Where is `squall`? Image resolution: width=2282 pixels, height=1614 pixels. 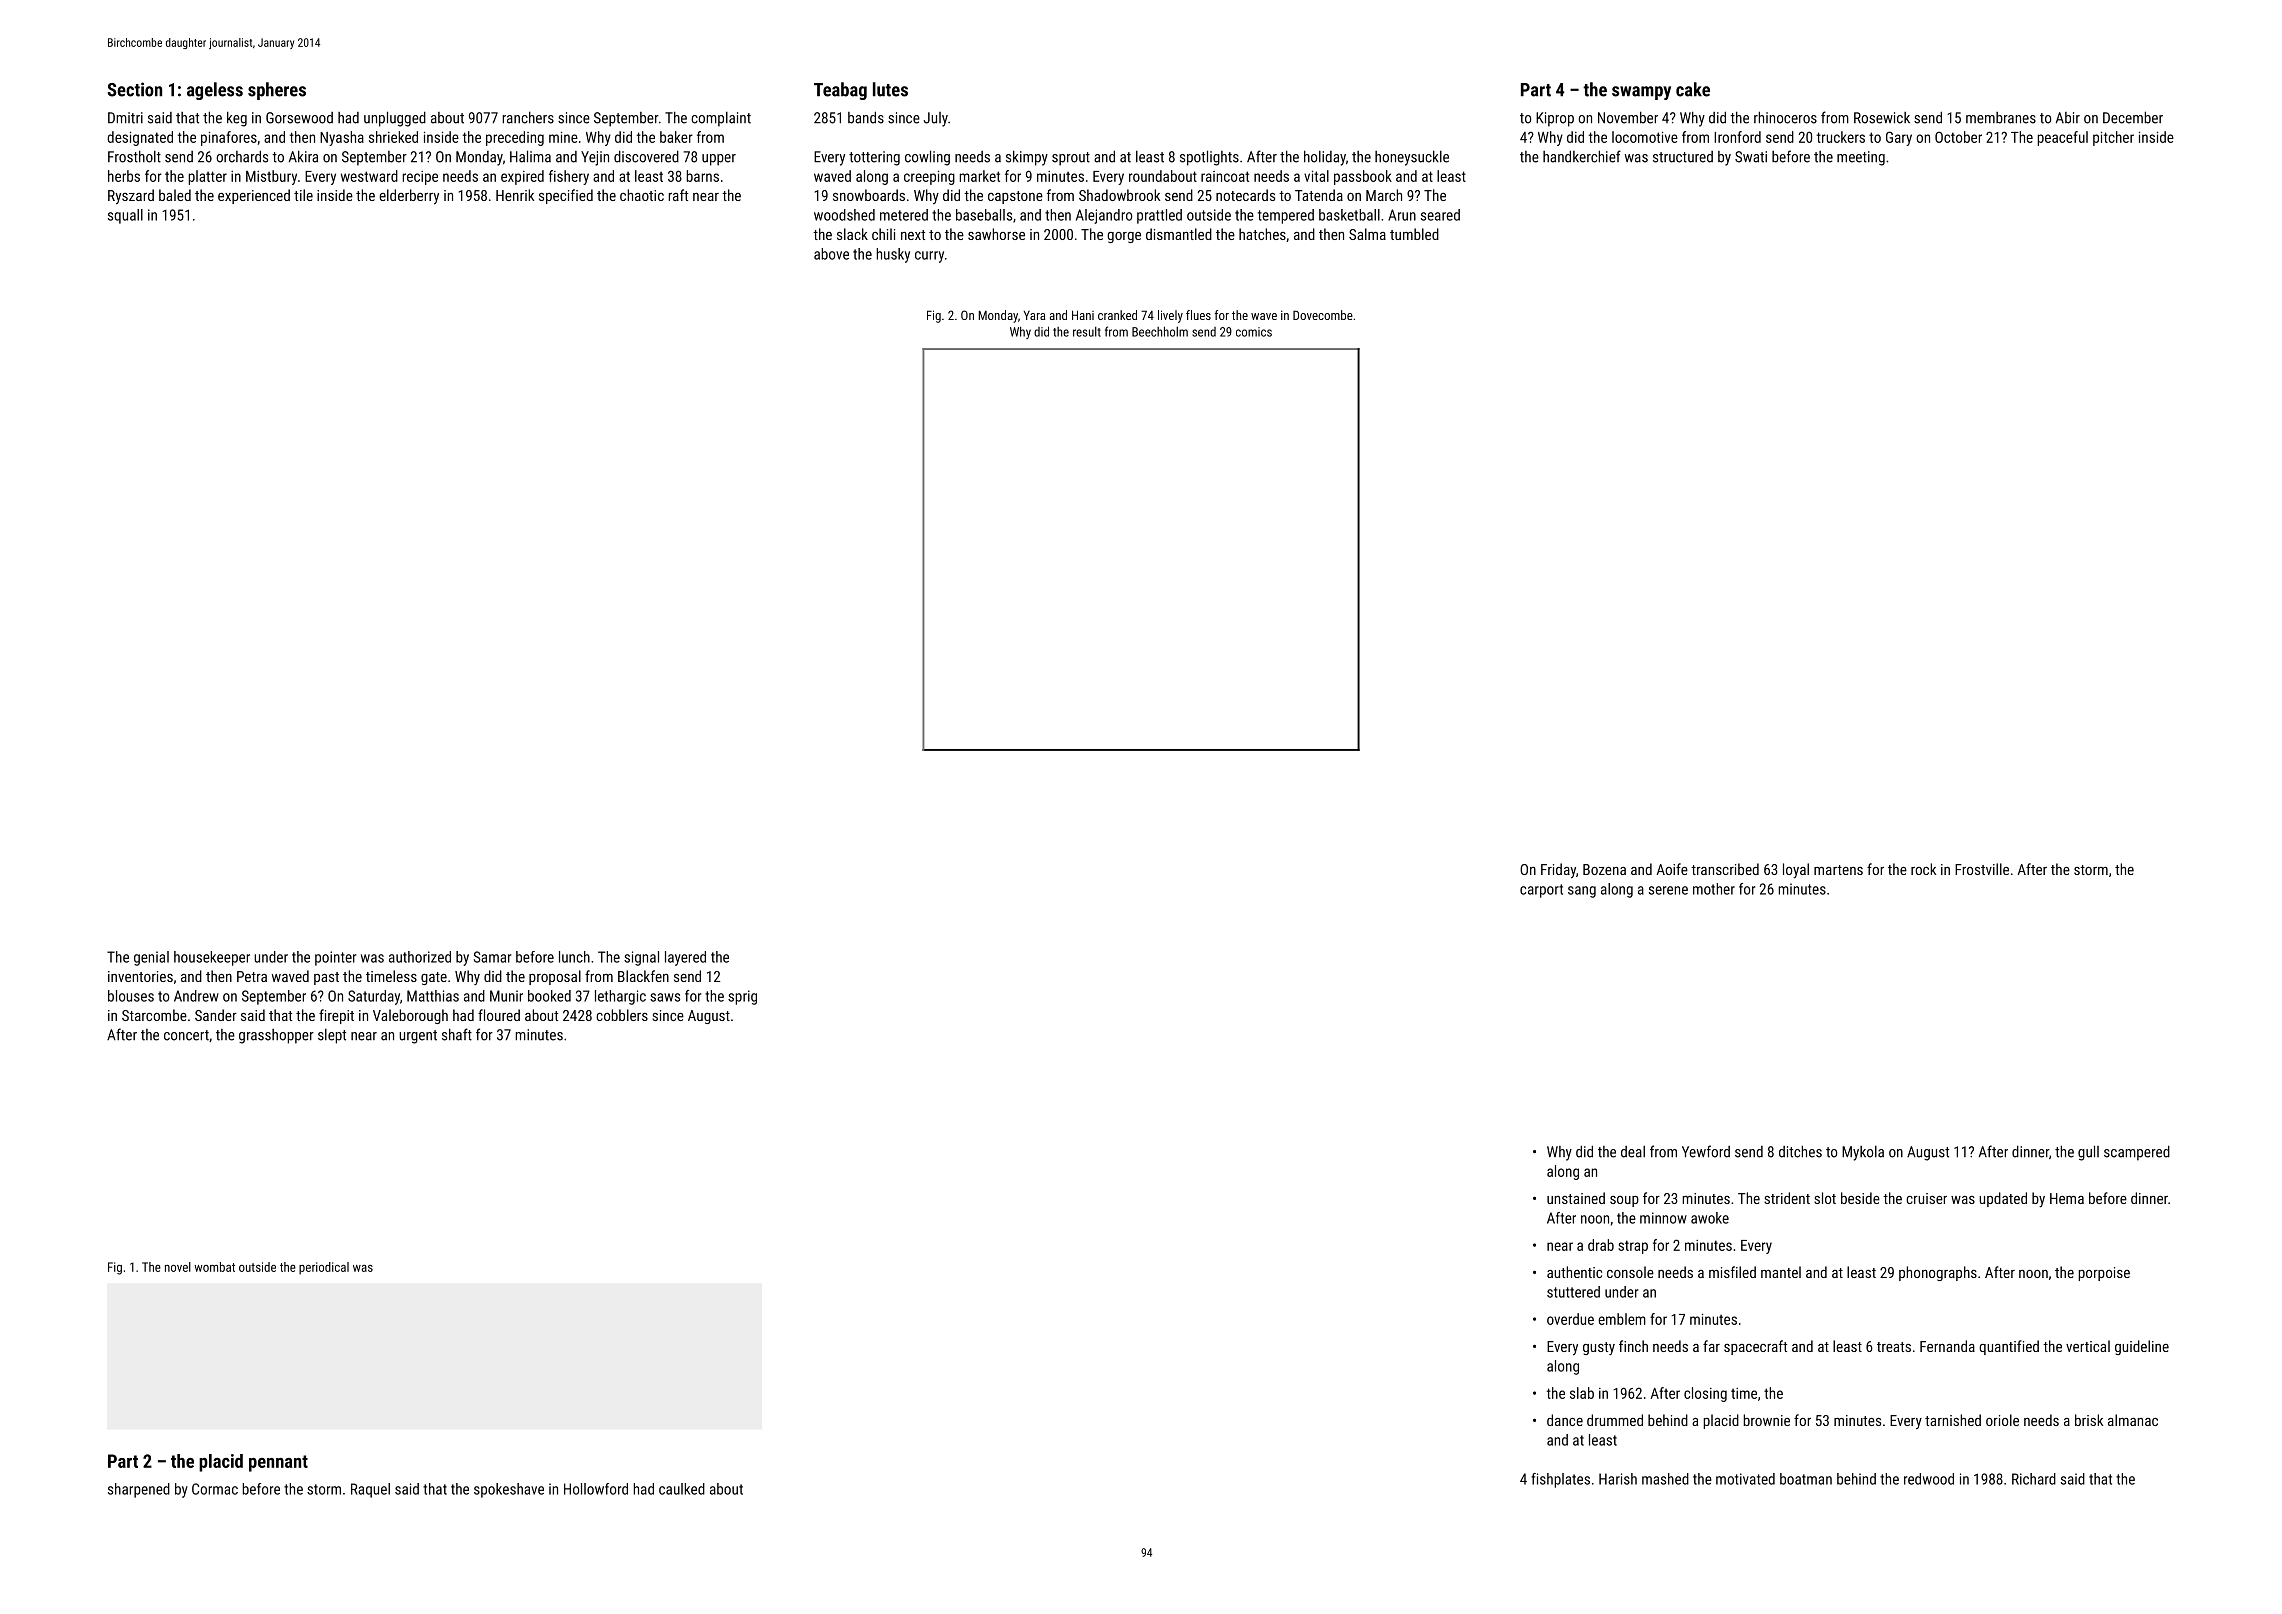 squall is located at coordinates (125, 216).
